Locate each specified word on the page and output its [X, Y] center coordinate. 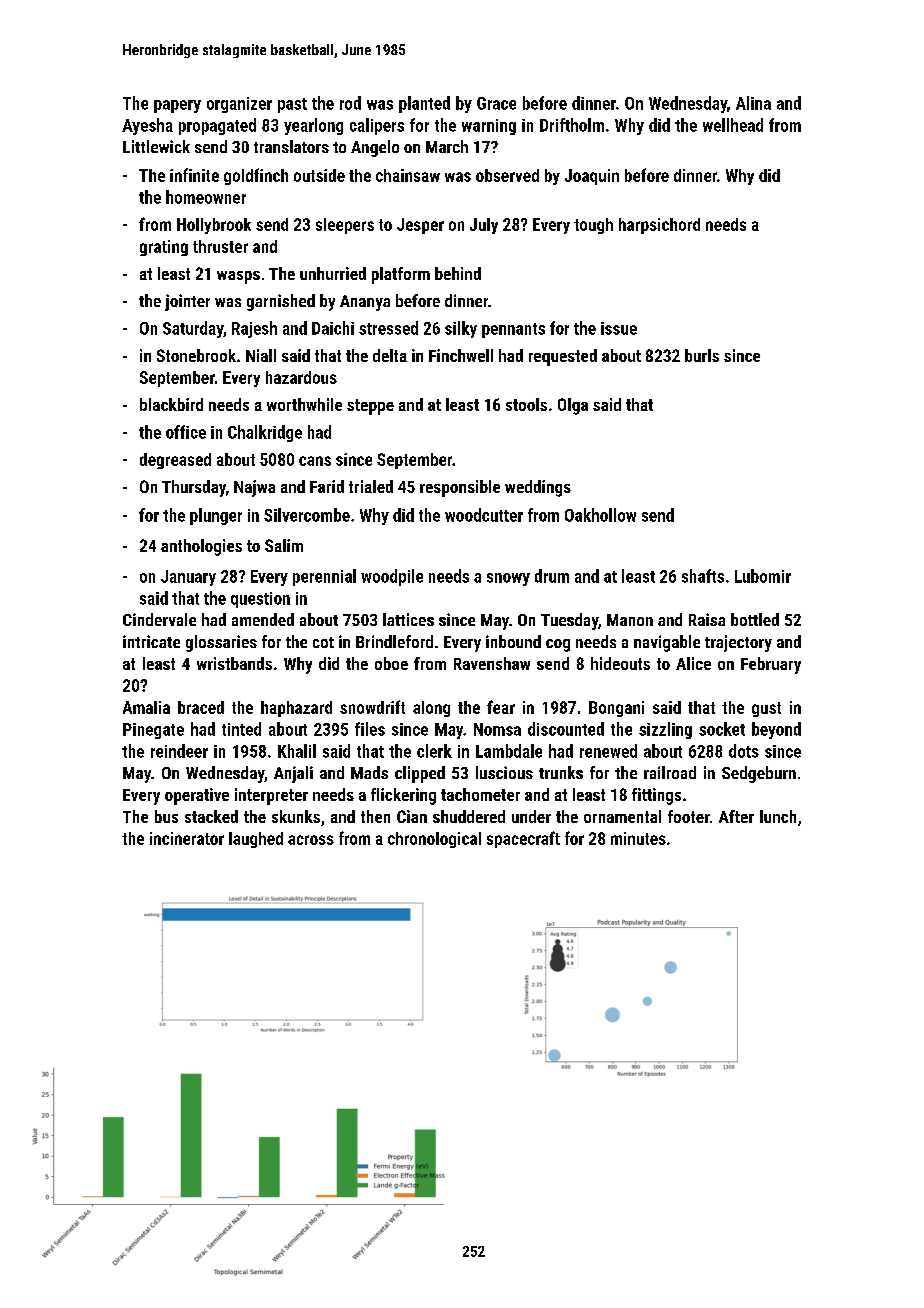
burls [702, 355]
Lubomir [763, 576]
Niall [261, 355]
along [431, 709]
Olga [573, 406]
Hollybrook [214, 226]
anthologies [201, 547]
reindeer [179, 751]
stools [526, 404]
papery [177, 106]
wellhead [733, 125]
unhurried [333, 273]
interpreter [271, 796]
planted [424, 104]
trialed [371, 486]
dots [744, 751]
